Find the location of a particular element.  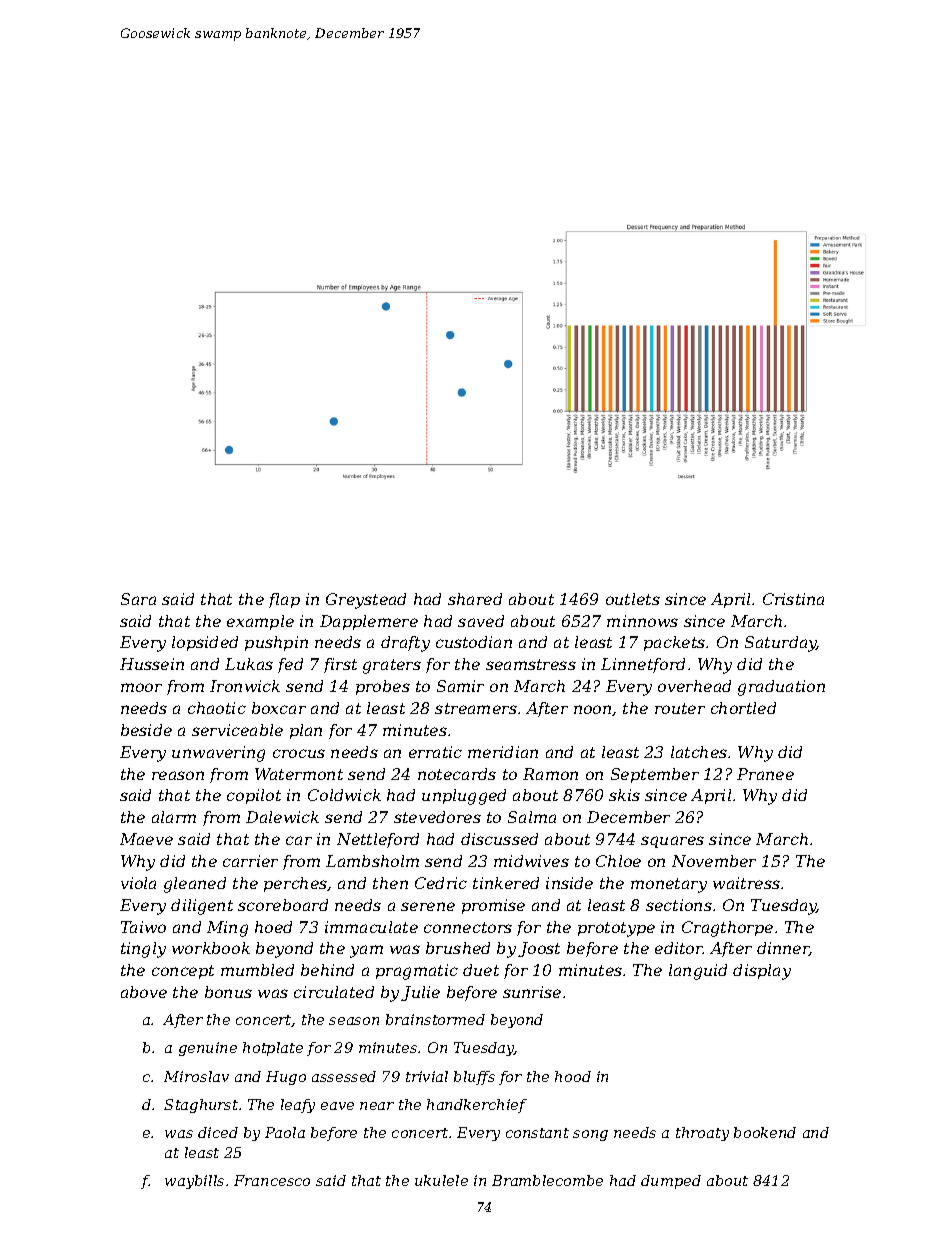

Cristina is located at coordinates (793, 599).
